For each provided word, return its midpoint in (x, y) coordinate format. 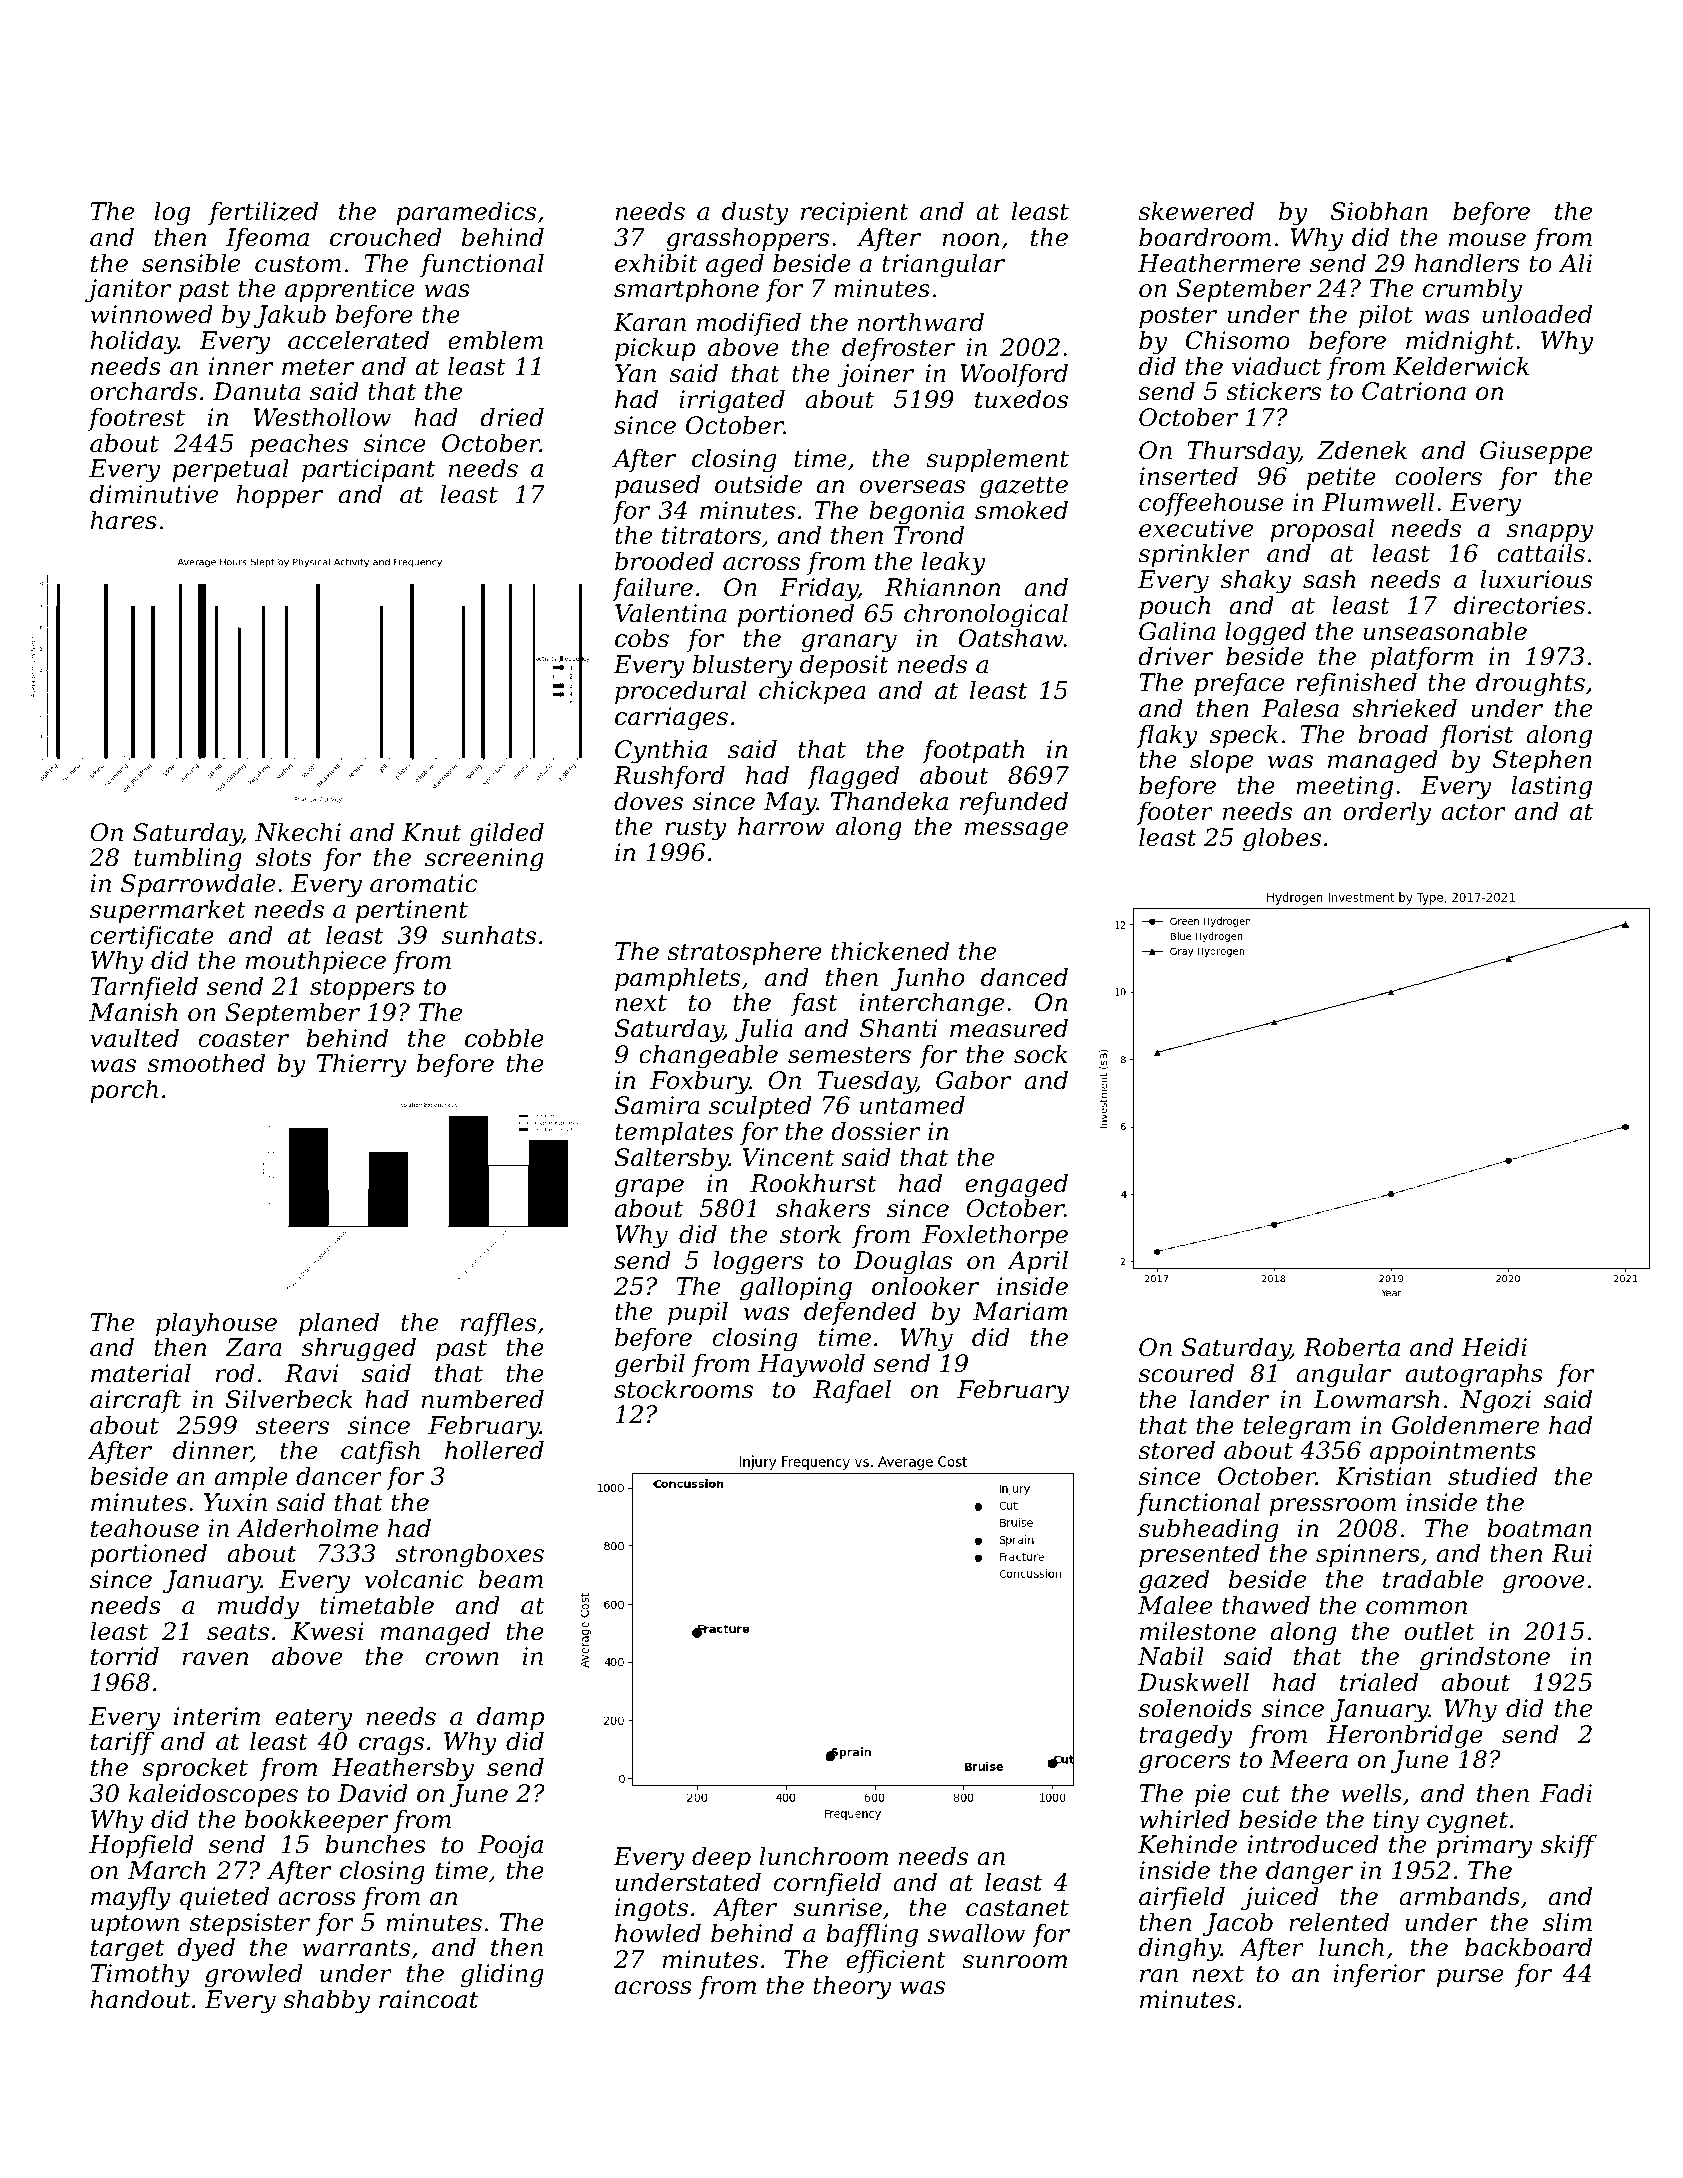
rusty (696, 829)
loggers (758, 1262)
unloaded (1537, 314)
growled (254, 1975)
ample (251, 1478)
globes (1282, 839)
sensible (191, 263)
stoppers (362, 989)
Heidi (1494, 1347)
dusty (755, 213)
